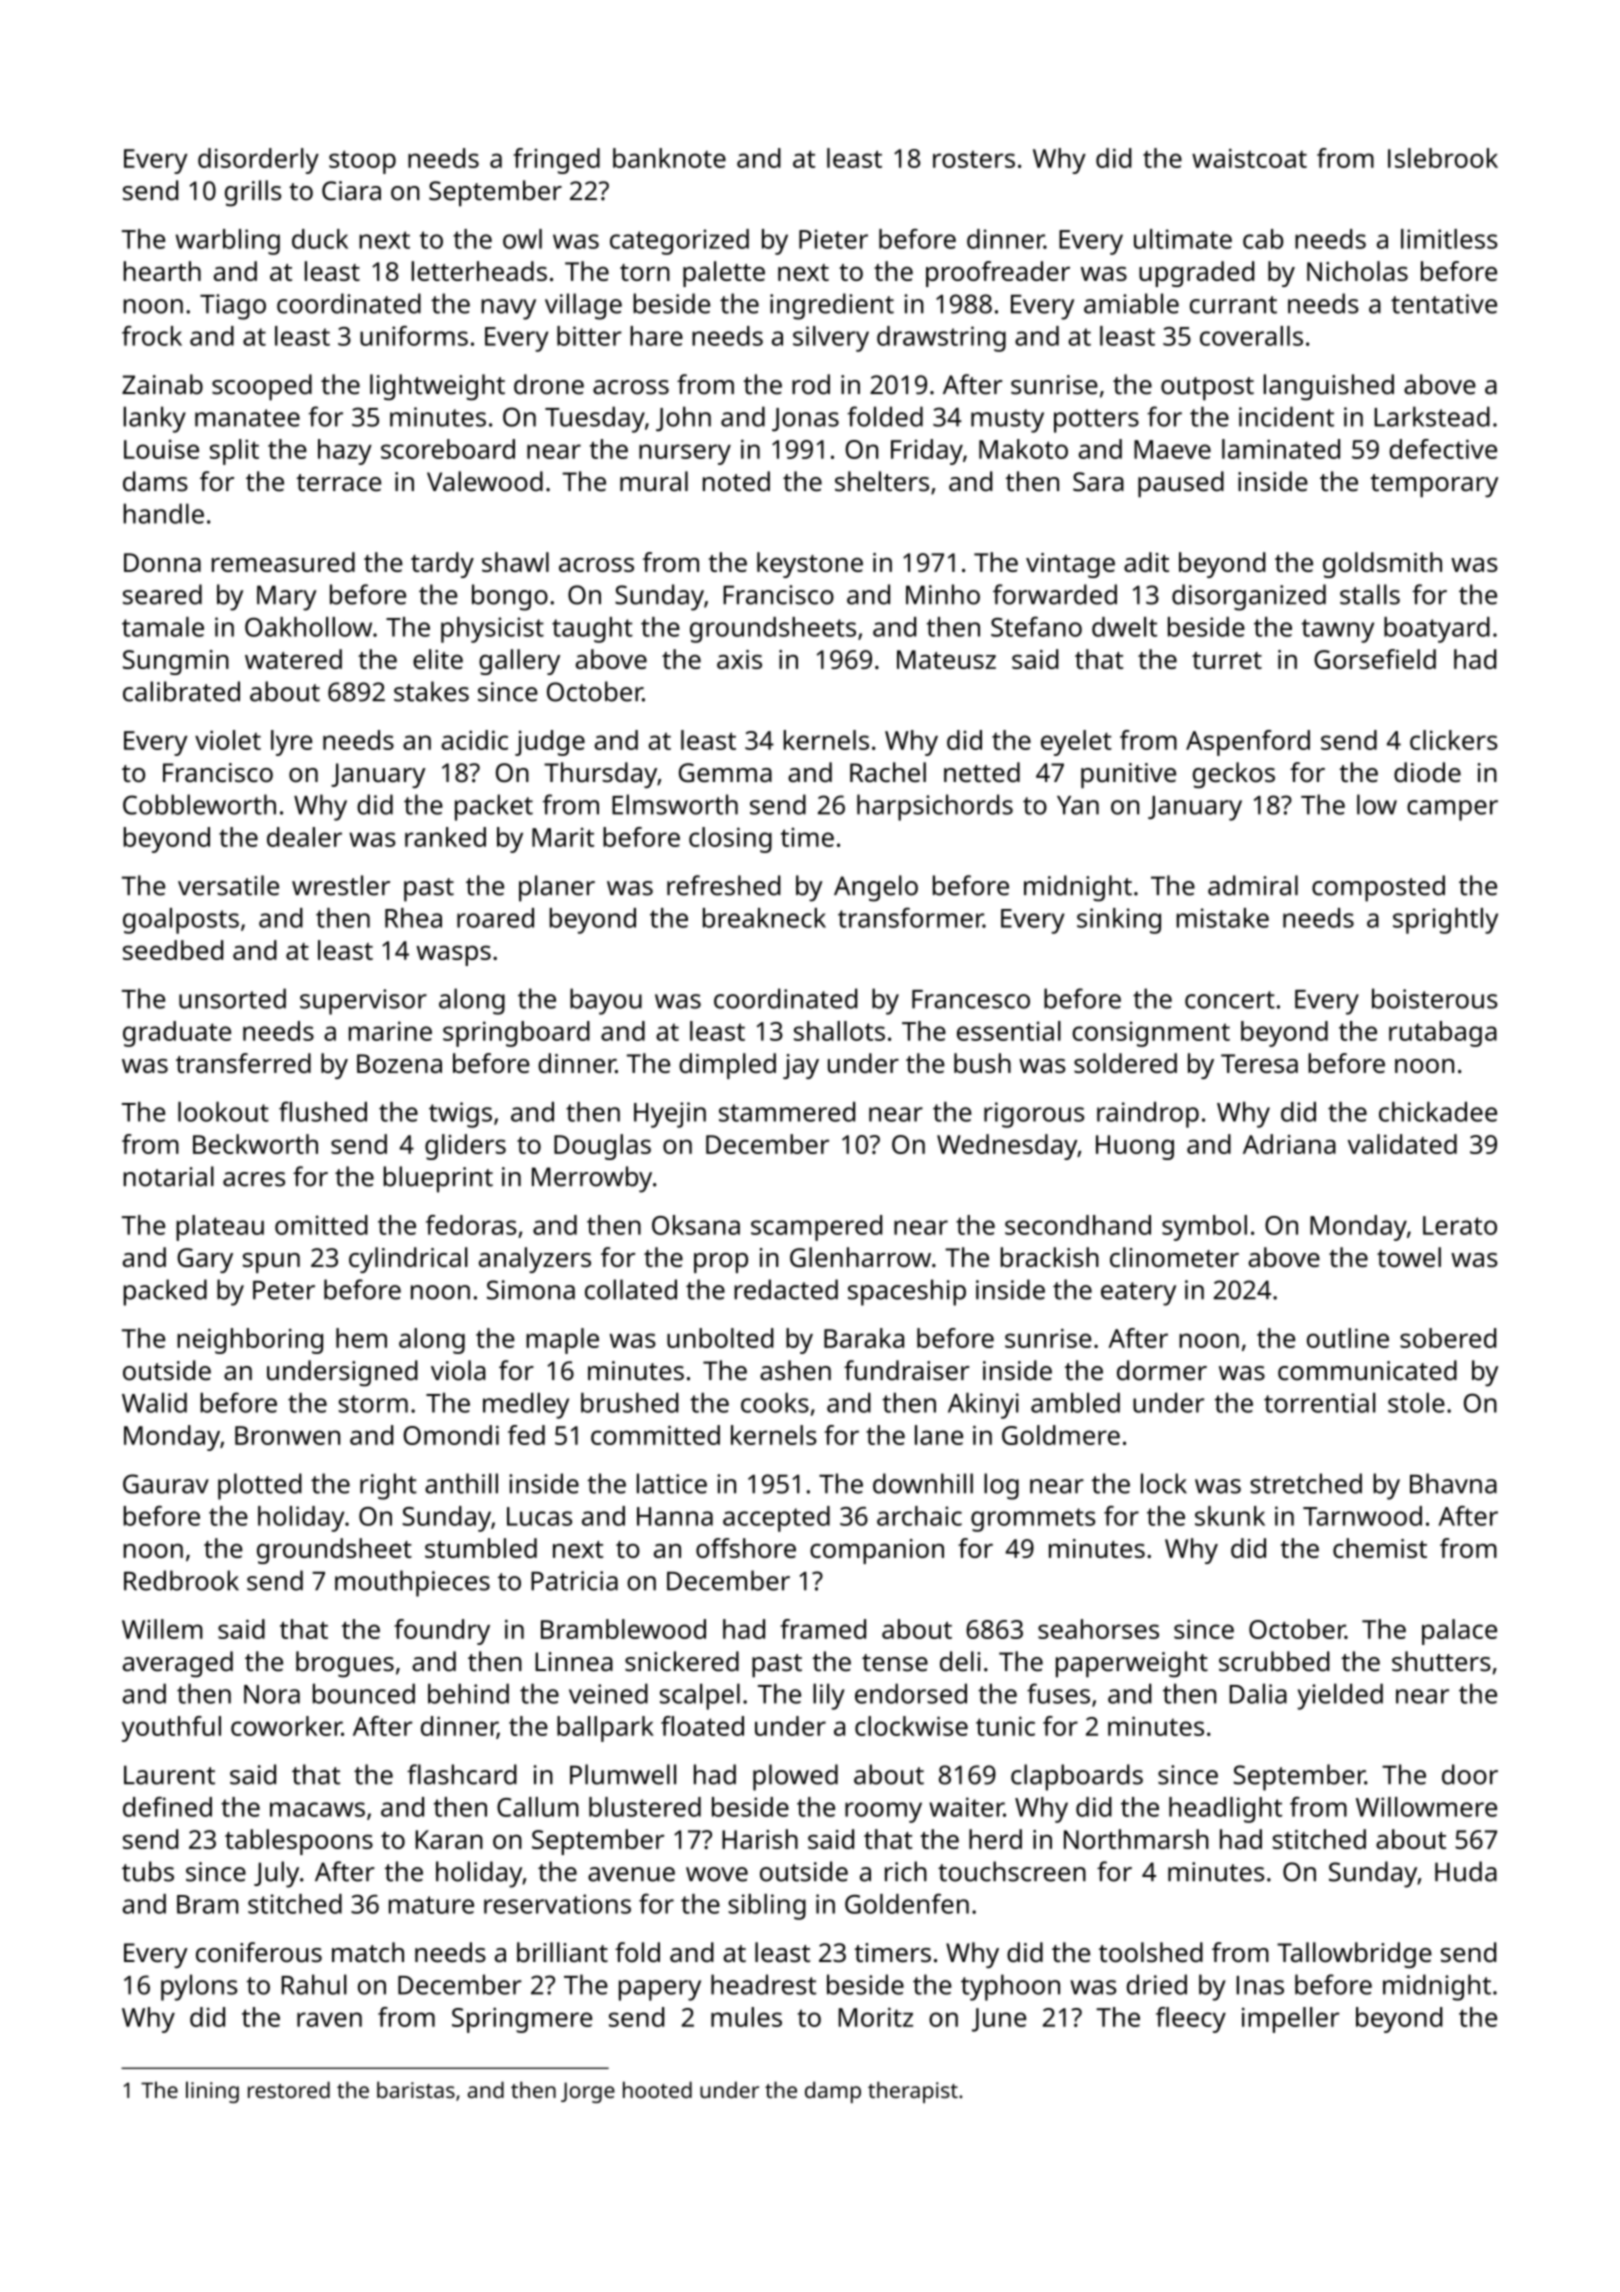 This screenshot has height=2292, width=1620. What do you see at coordinates (1290, 2020) in the screenshot?
I see `impeller` at bounding box center [1290, 2020].
